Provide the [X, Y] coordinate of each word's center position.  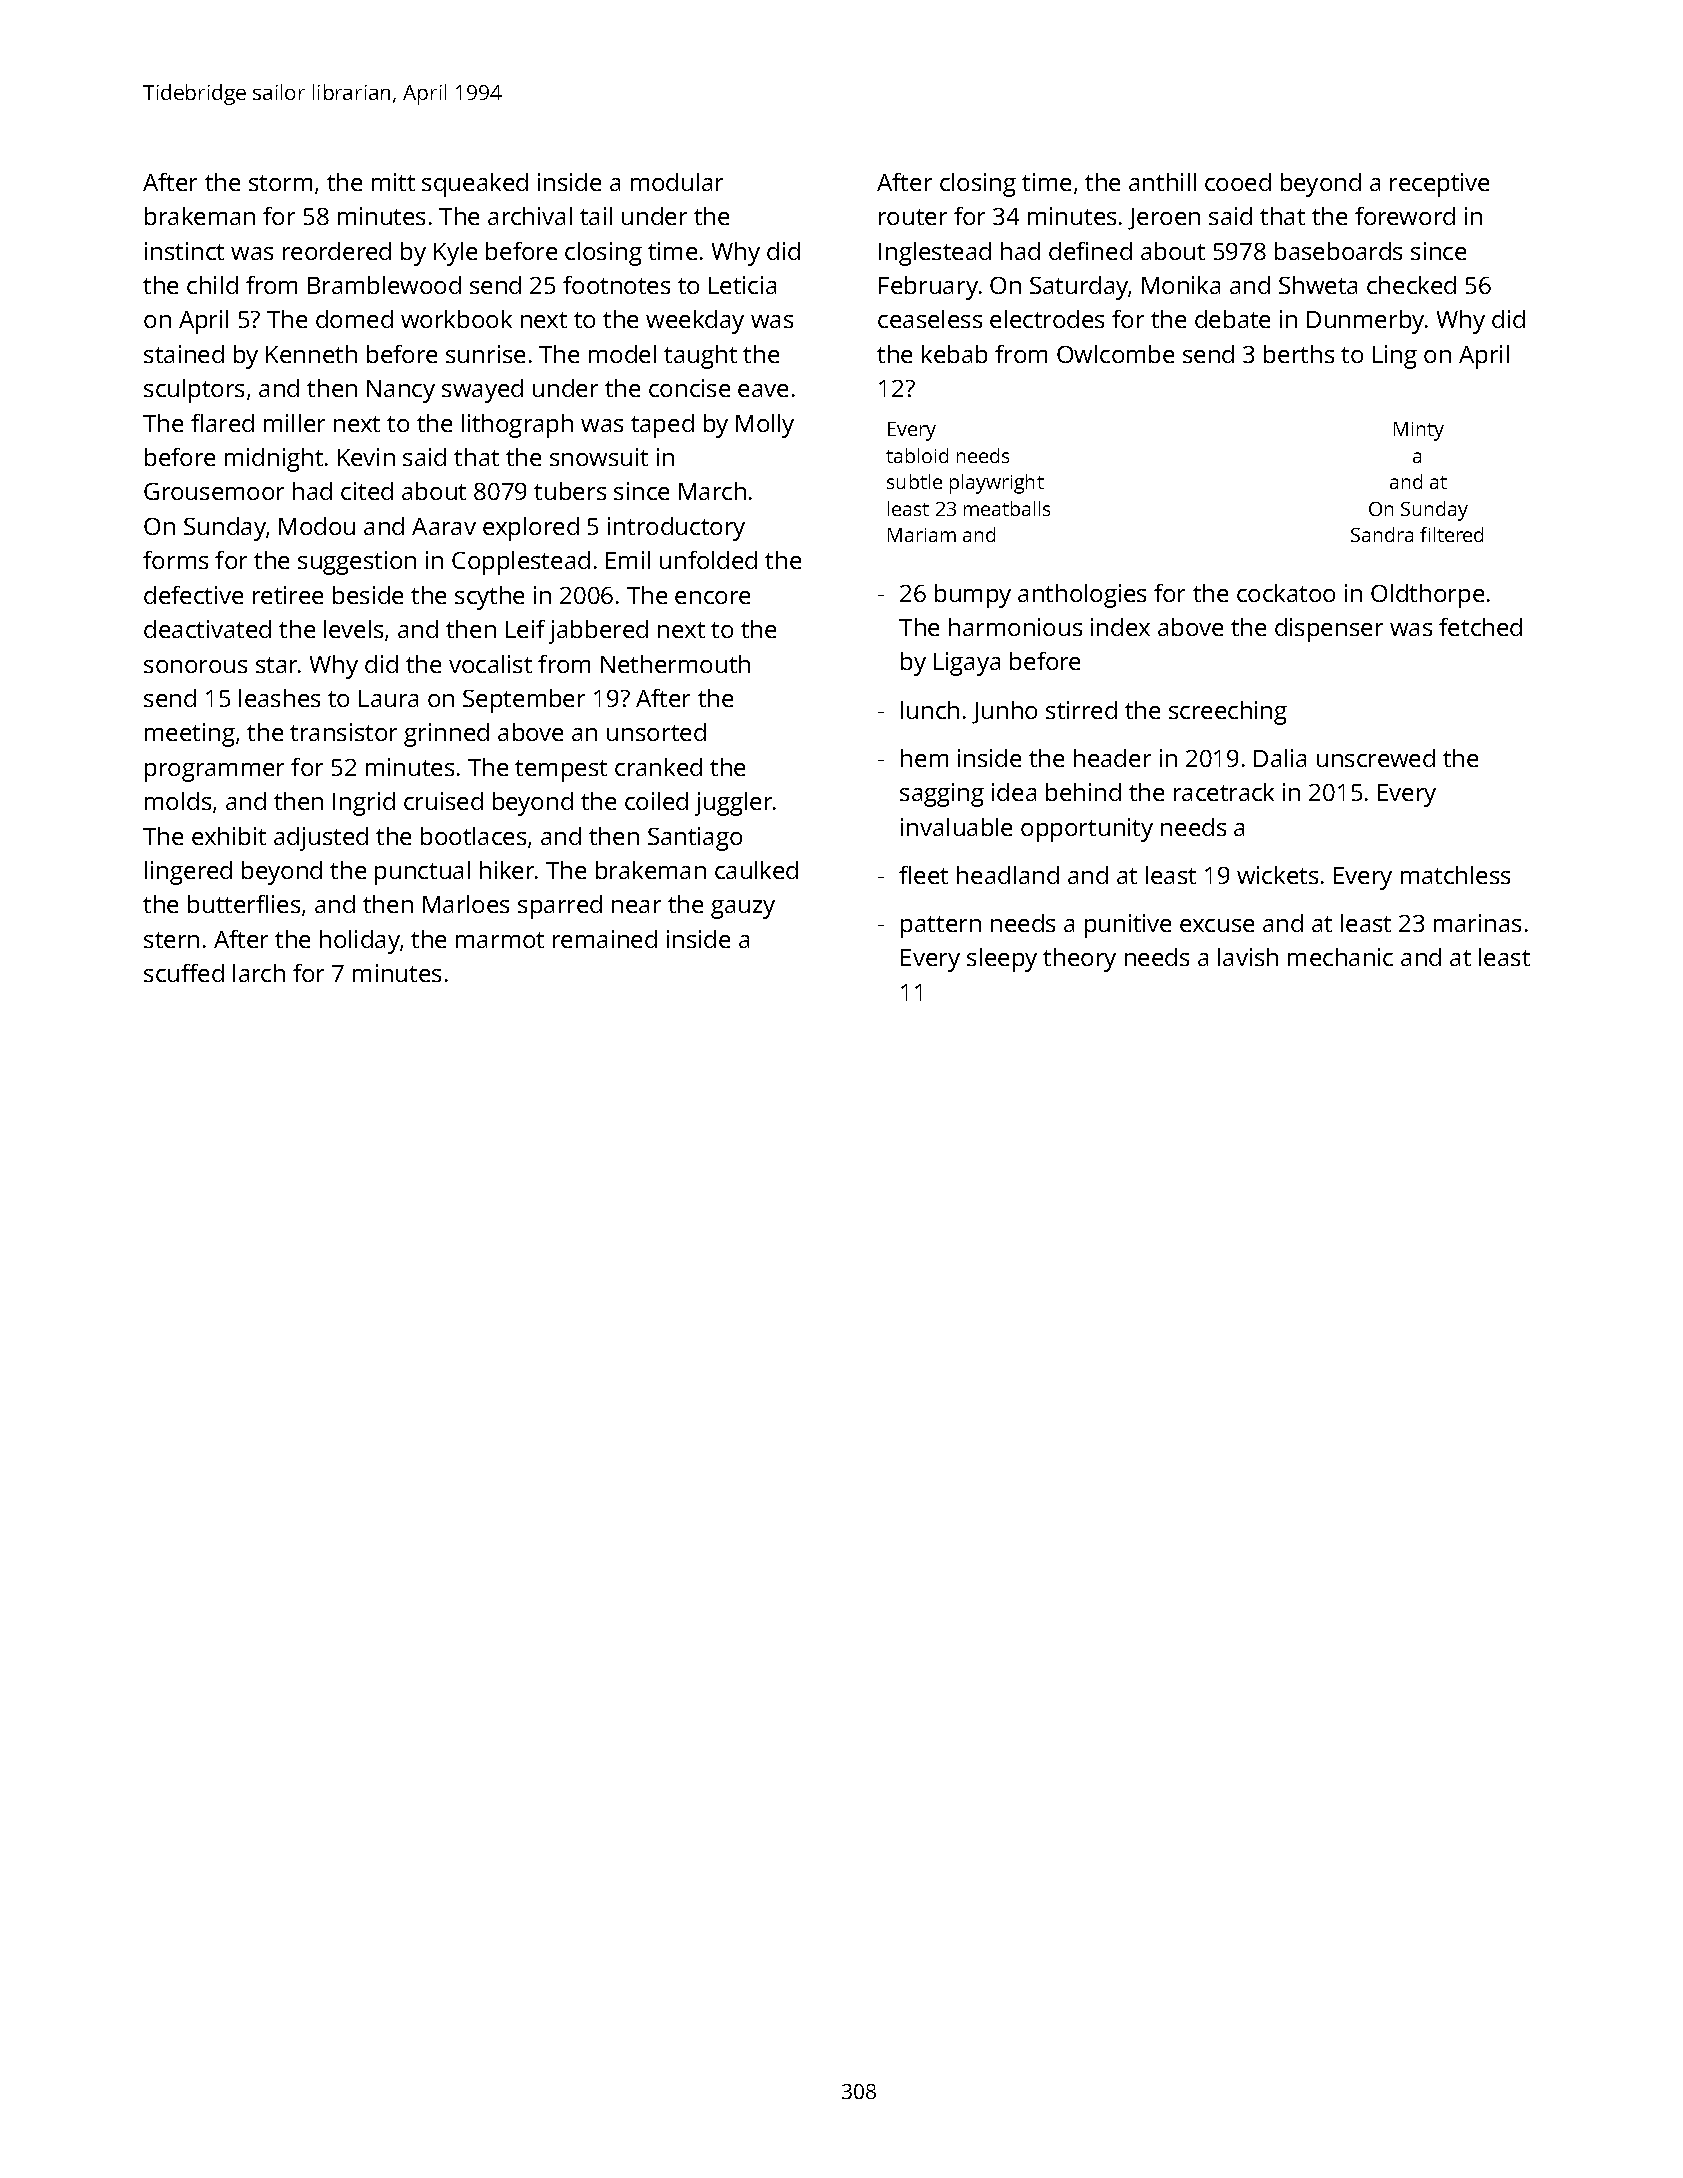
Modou [317, 526]
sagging [942, 795]
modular [677, 182]
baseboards [1338, 251]
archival [530, 216]
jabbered [598, 632]
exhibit [229, 836]
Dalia [1280, 758]
